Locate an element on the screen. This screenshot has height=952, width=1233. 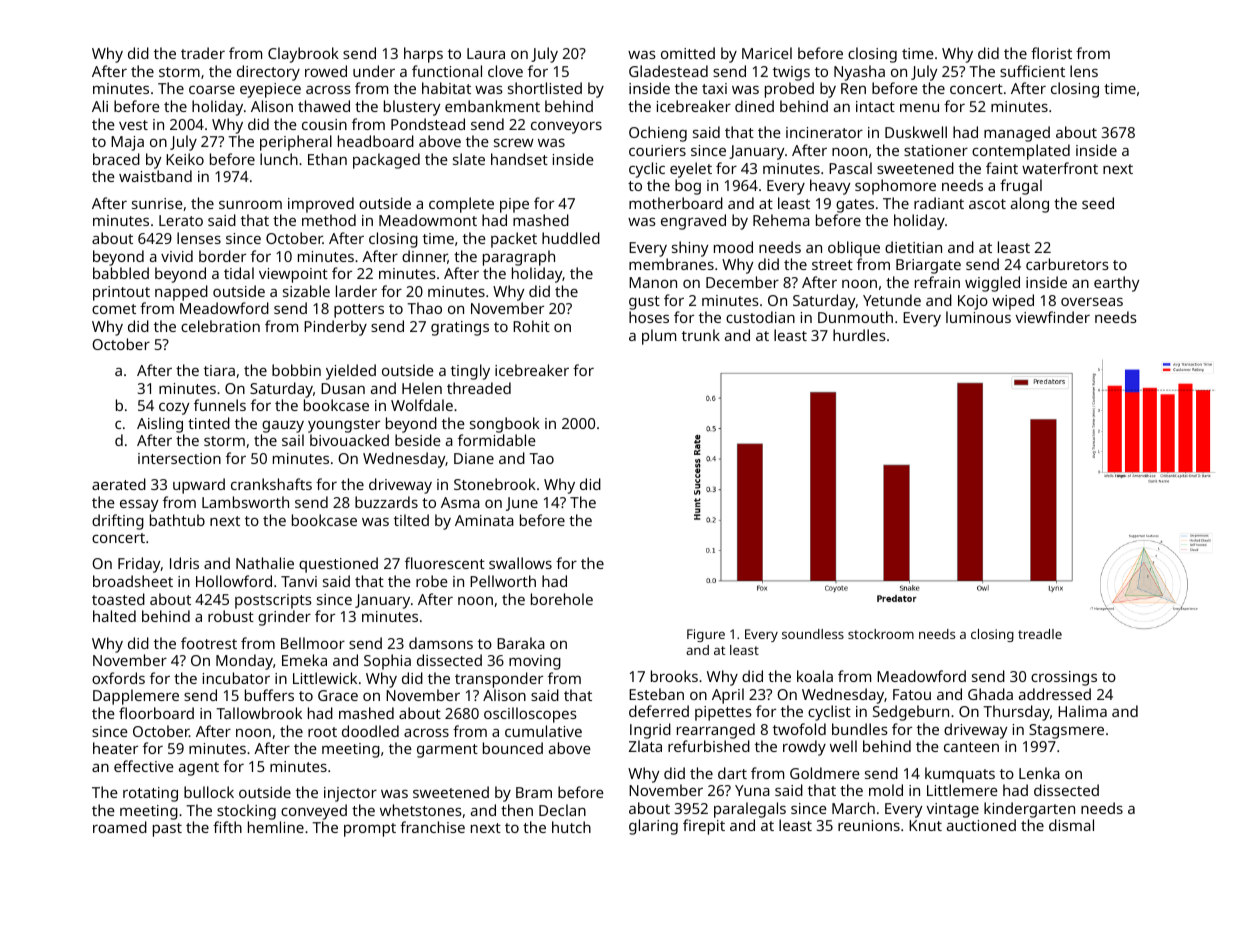
seed is located at coordinates (1098, 203).
